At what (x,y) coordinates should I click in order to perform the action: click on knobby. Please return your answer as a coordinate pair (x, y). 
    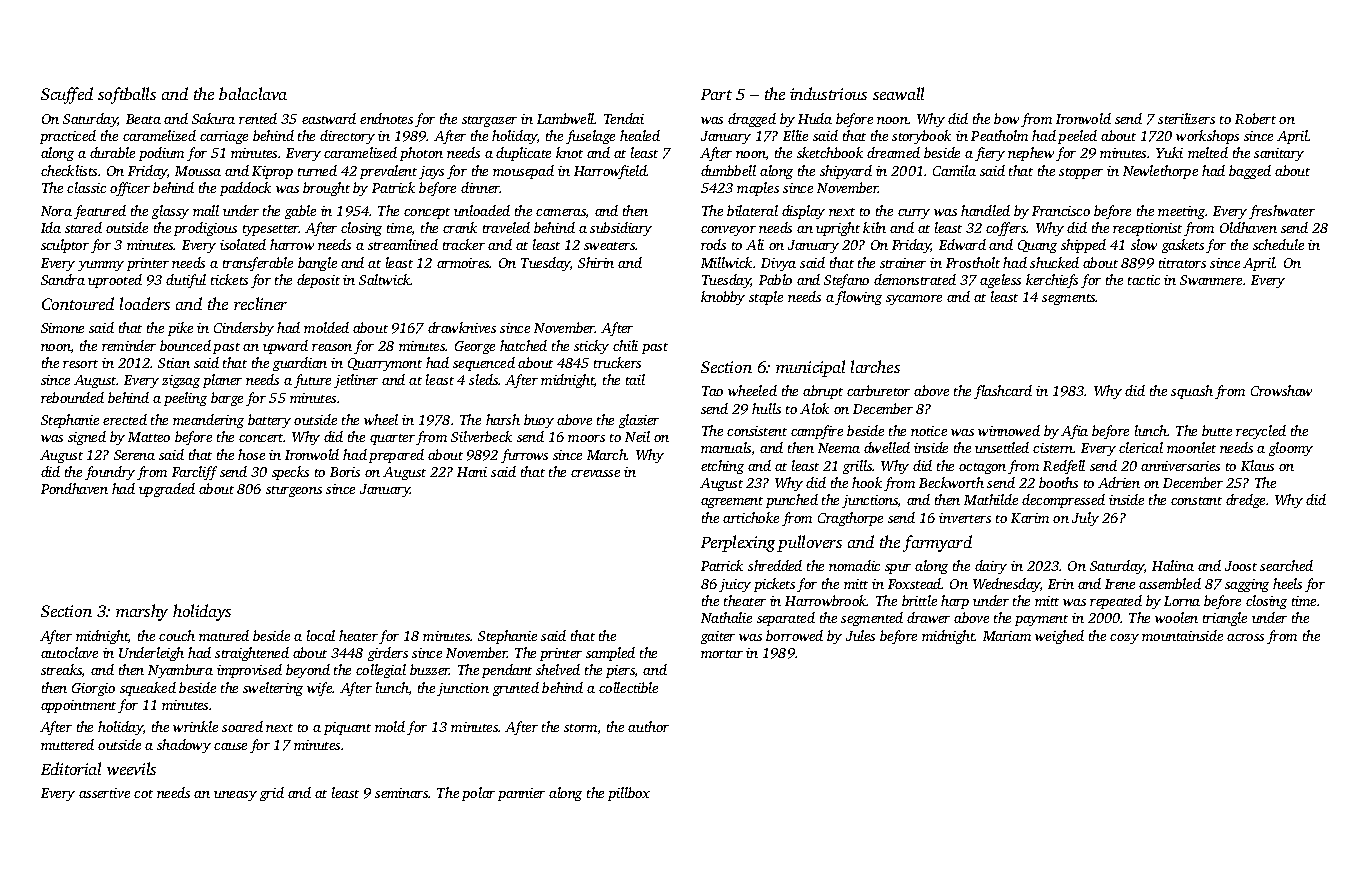
    Looking at the image, I should click on (723, 298).
